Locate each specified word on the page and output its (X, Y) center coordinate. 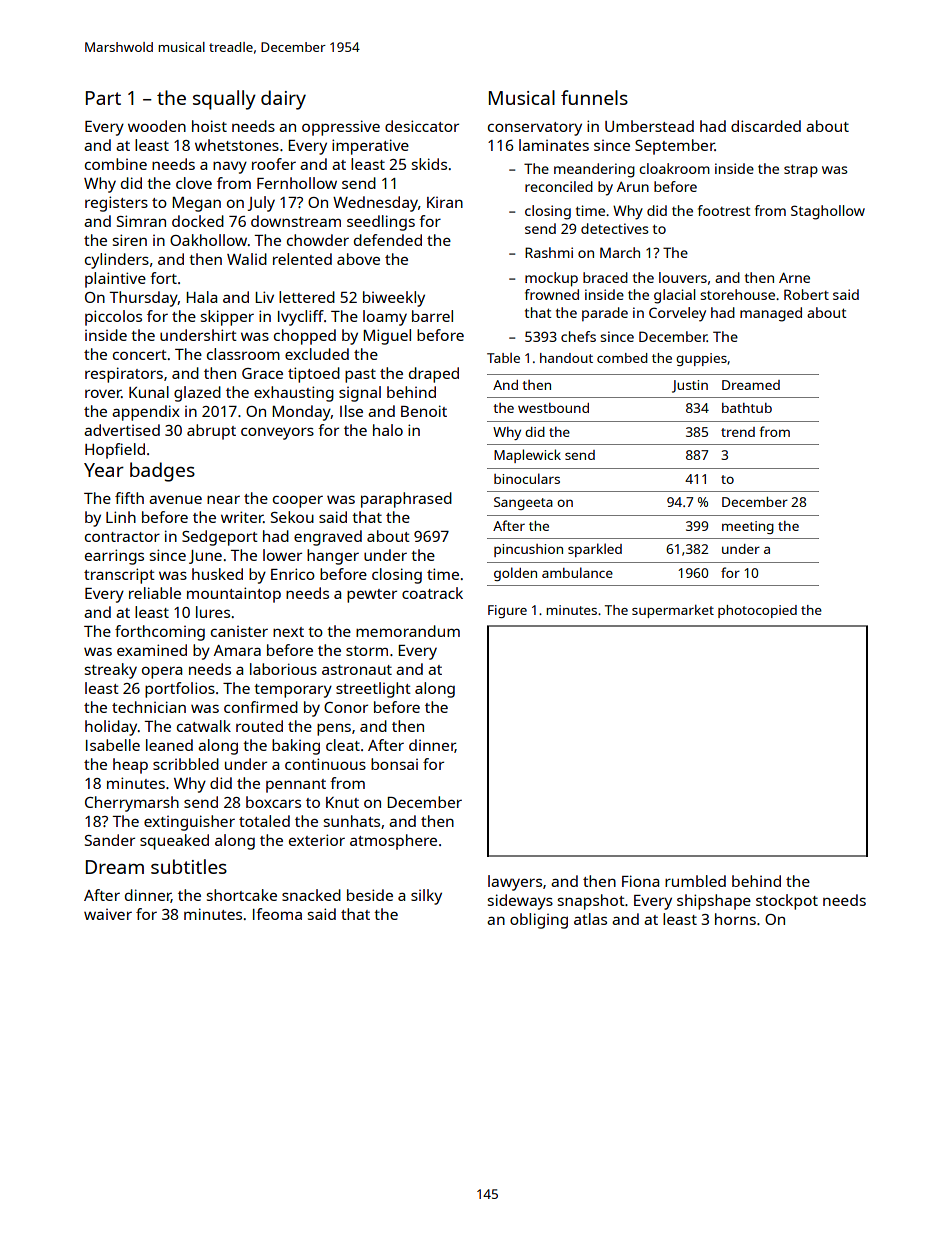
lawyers (515, 883)
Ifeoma (277, 914)
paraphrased (406, 500)
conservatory (535, 129)
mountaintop (234, 595)
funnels (594, 97)
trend (738, 432)
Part (103, 98)
